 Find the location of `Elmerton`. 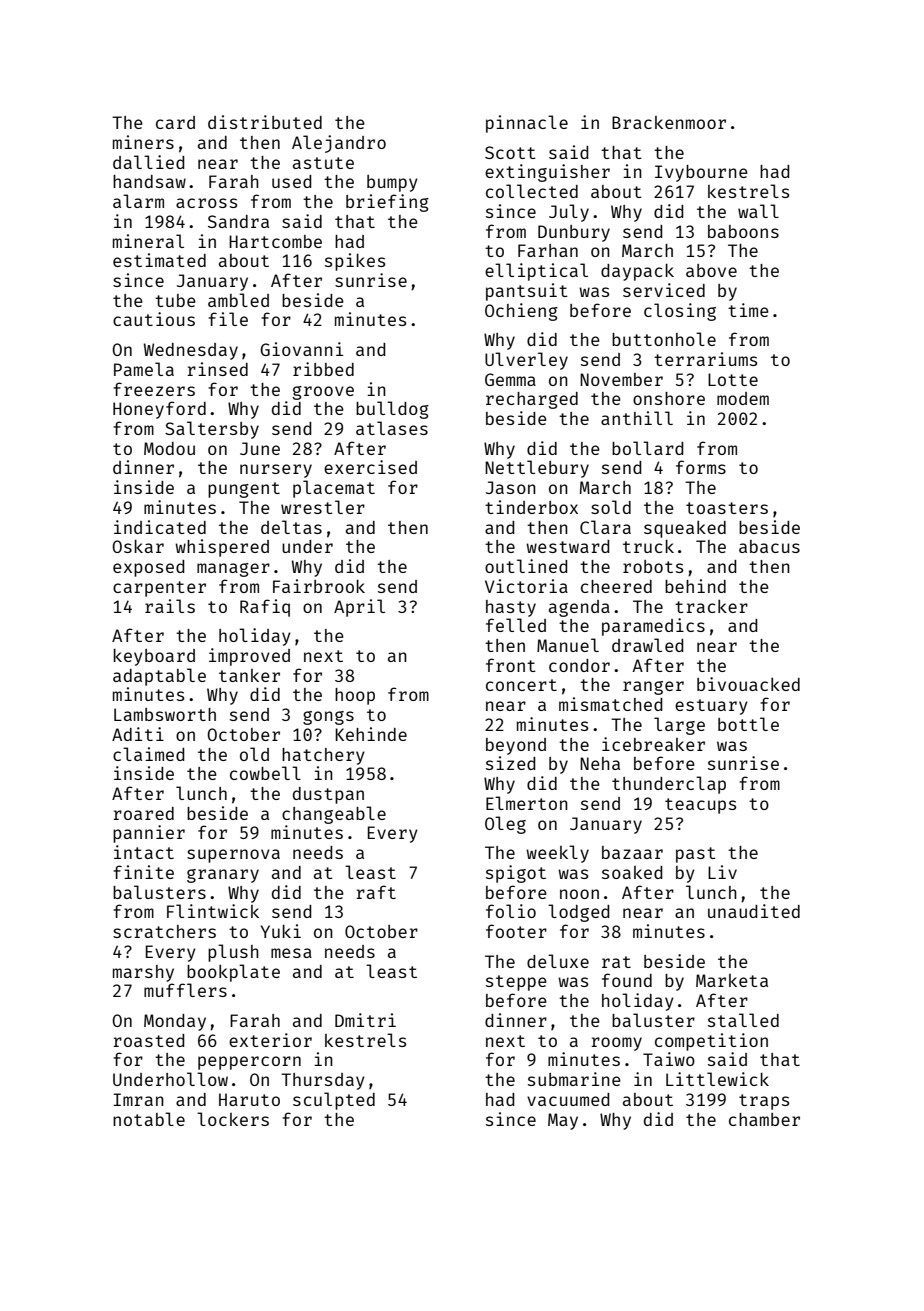

Elmerton is located at coordinates (527, 803).
